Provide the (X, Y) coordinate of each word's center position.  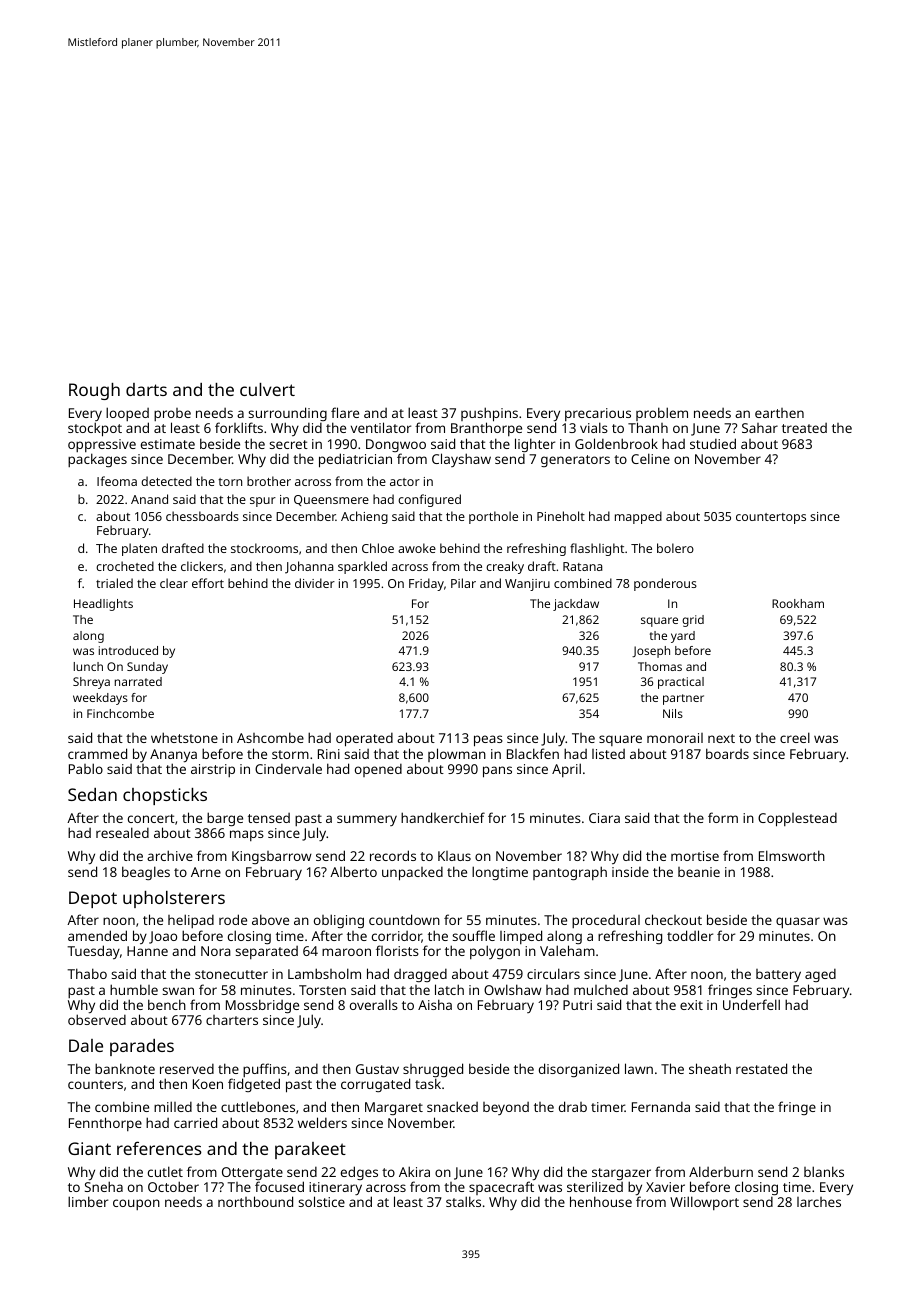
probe (172, 414)
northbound (255, 1201)
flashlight (597, 549)
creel (795, 737)
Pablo (86, 768)
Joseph (651, 652)
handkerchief (443, 817)
